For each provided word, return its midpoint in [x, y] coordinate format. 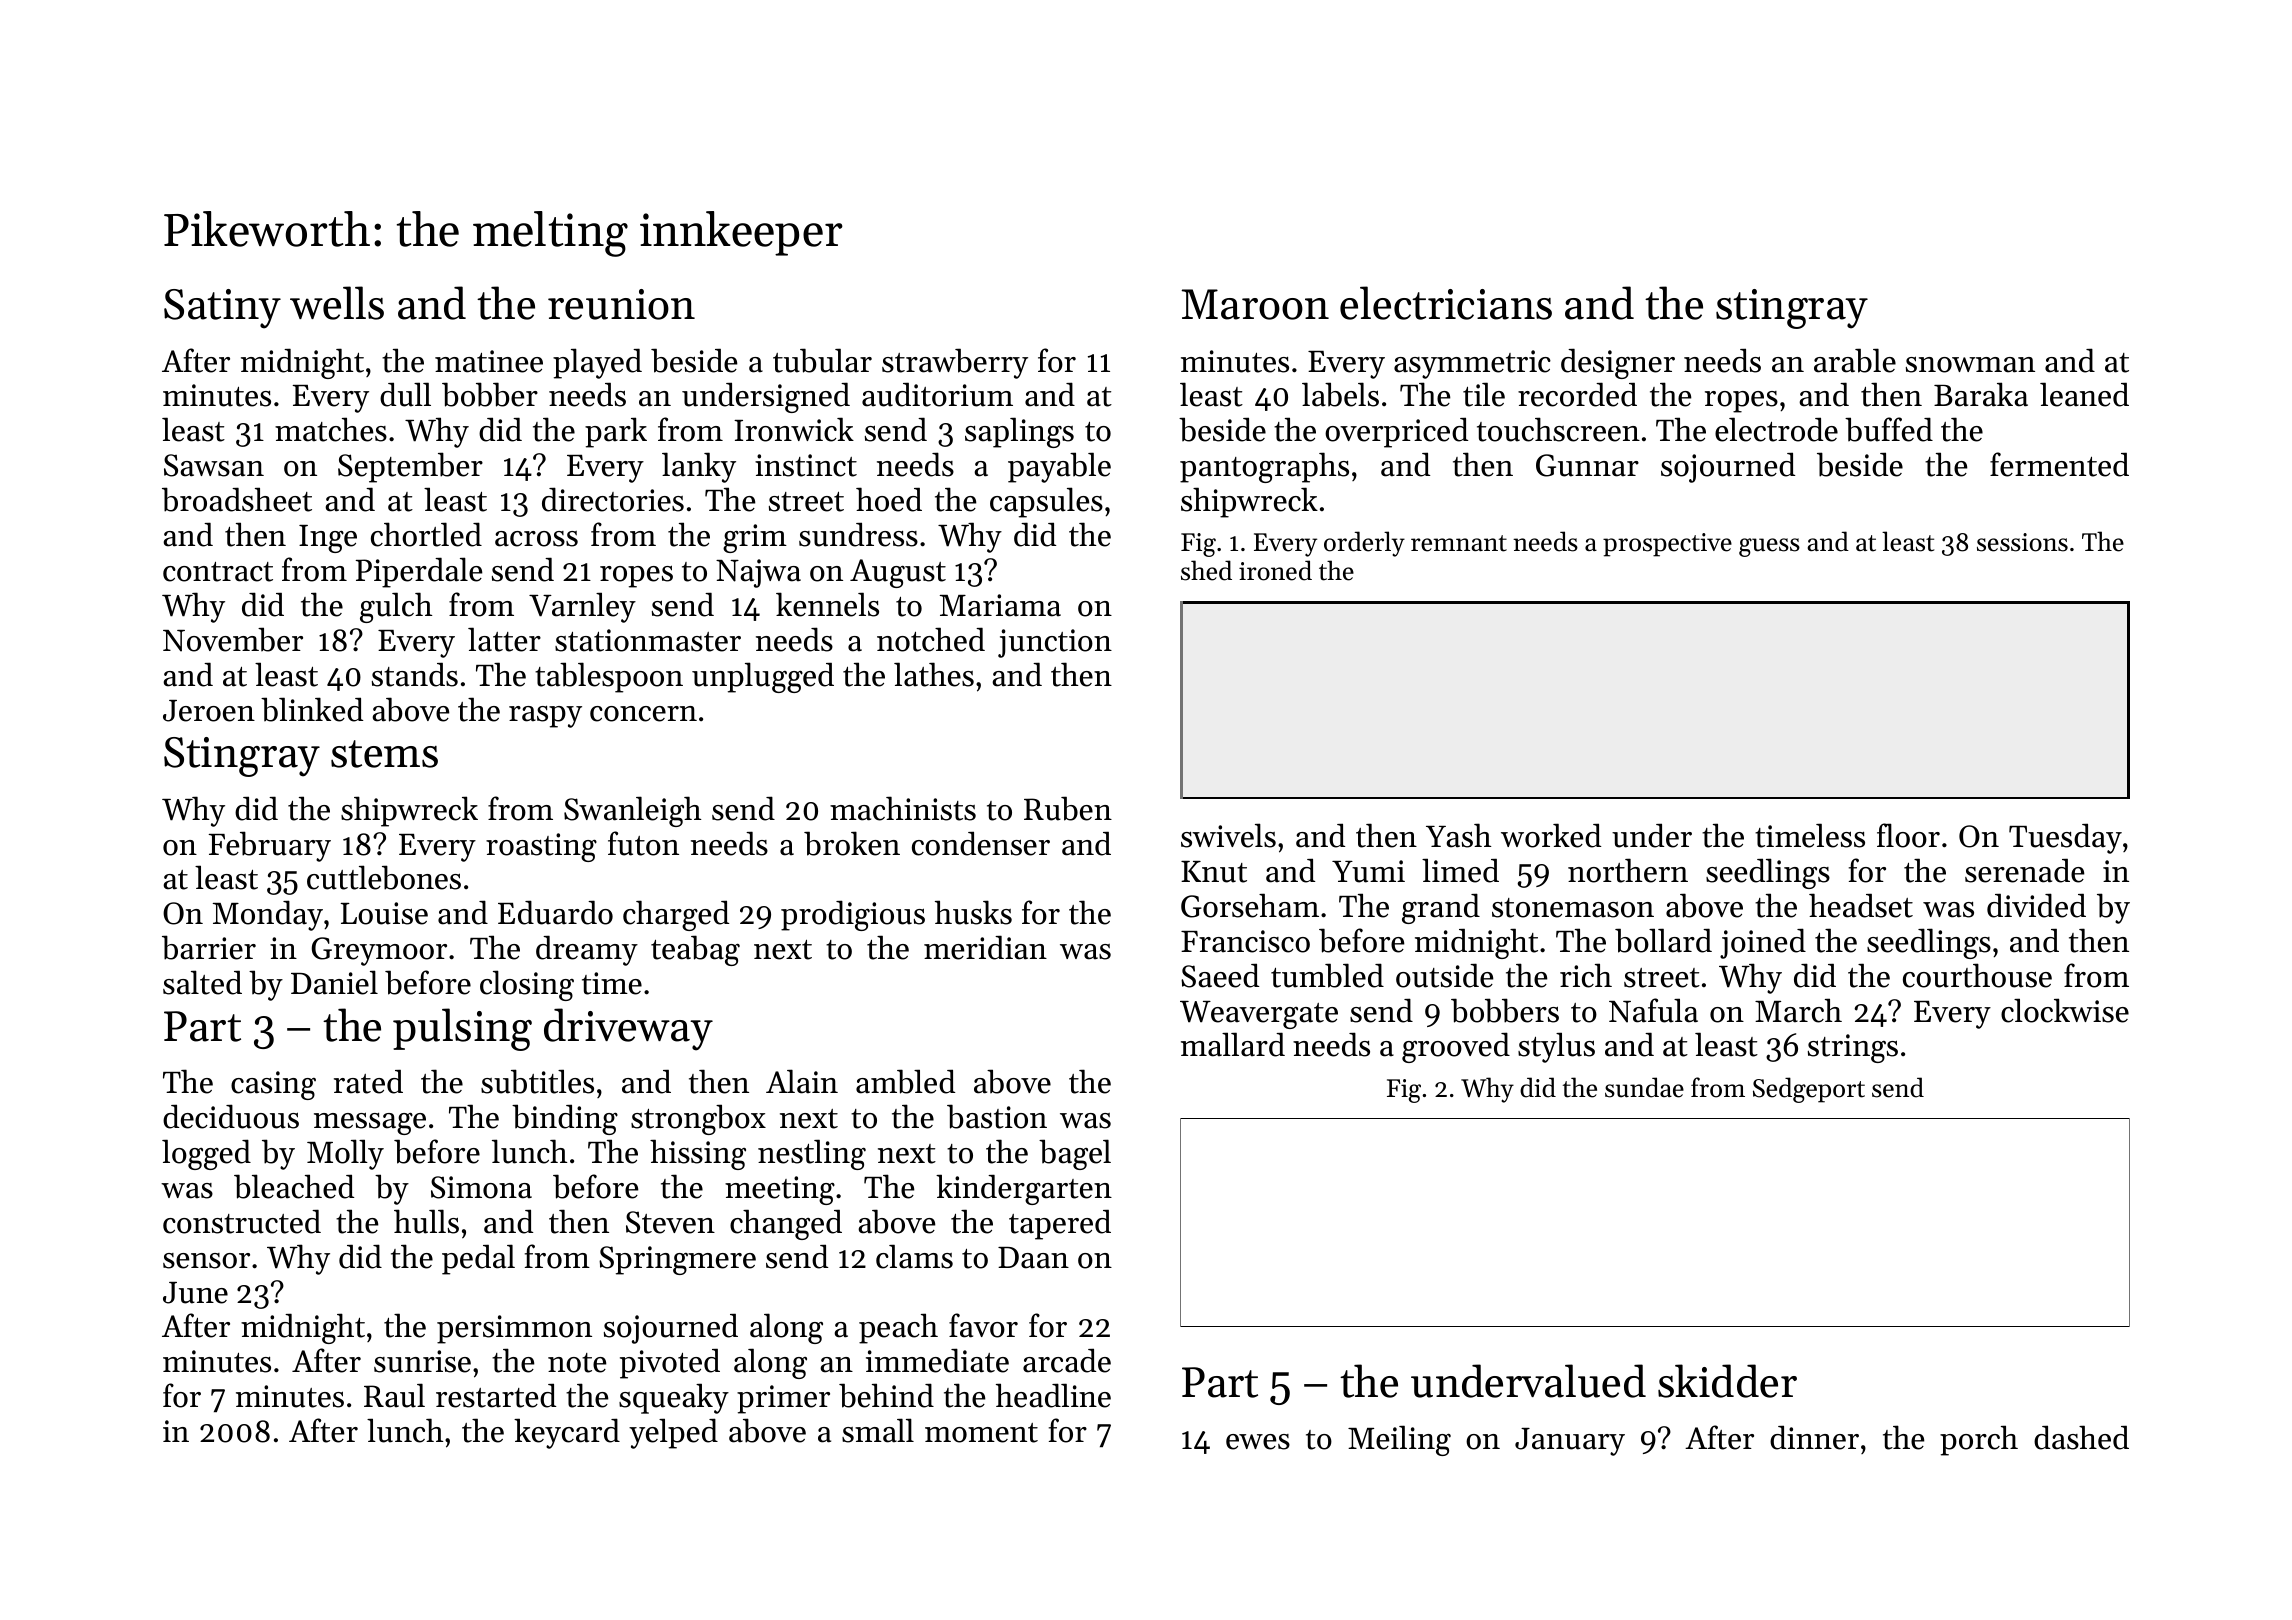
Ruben [1068, 808]
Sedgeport [1809, 1090]
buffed [1889, 429]
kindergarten [1024, 1189]
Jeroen [209, 711]
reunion [621, 304]
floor [1908, 835]
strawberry [955, 363]
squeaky [674, 1398]
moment [981, 1433]
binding [565, 1119]
